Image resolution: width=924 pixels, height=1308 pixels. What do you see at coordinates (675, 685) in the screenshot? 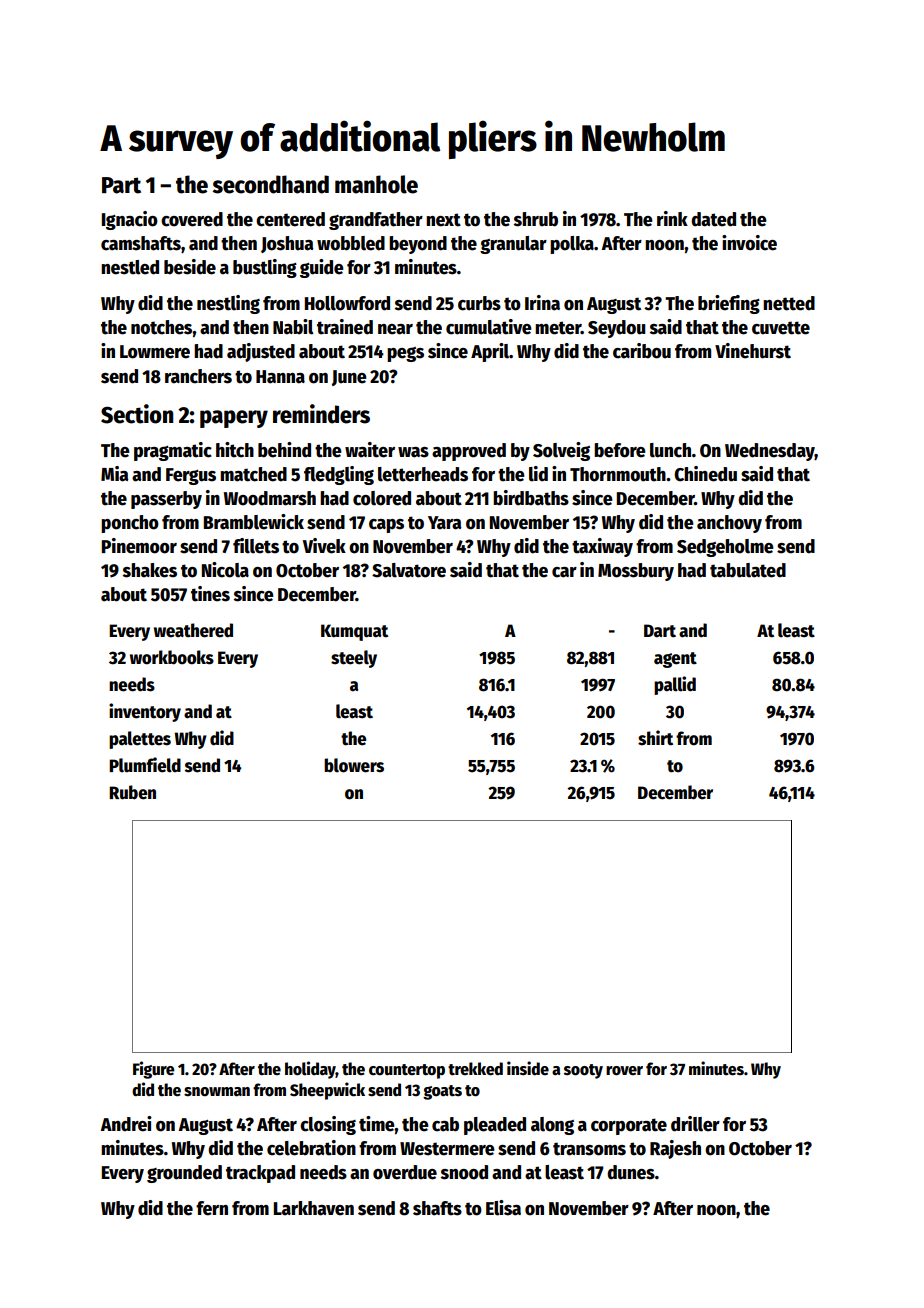
I see `pallid` at bounding box center [675, 685].
